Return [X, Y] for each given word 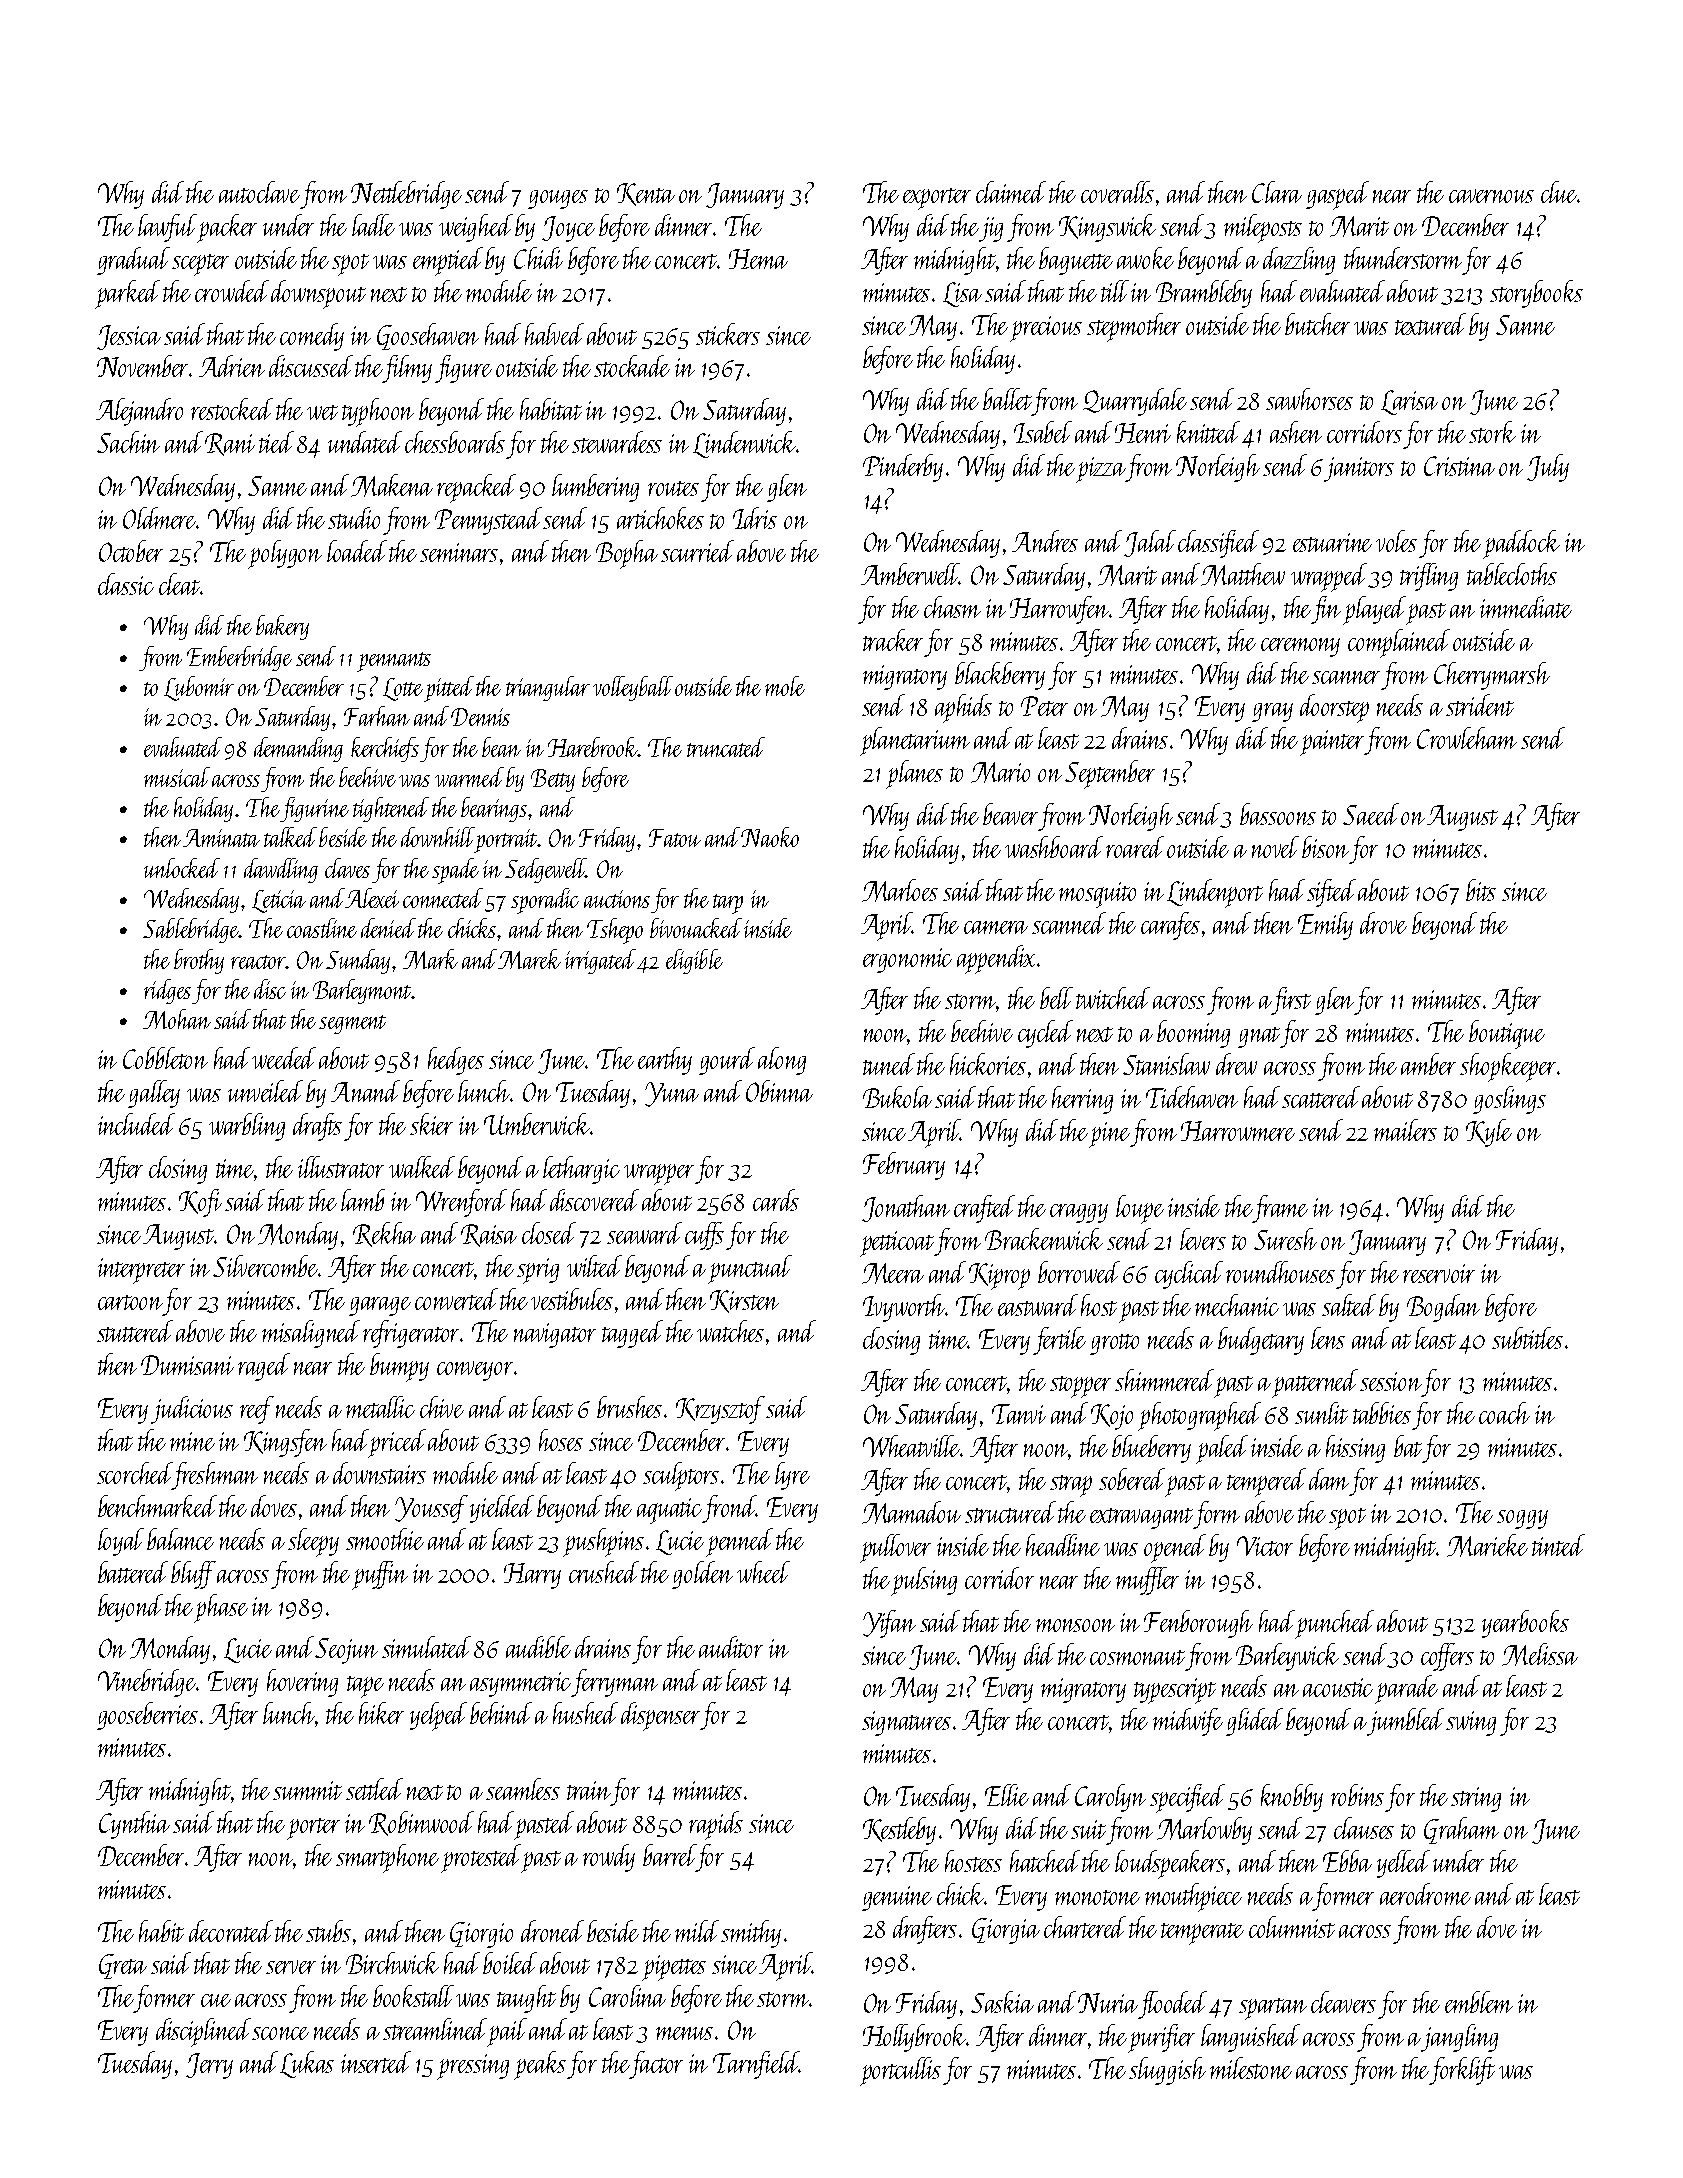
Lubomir [199, 688]
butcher [1317, 324]
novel [1275, 847]
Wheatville [912, 1446]
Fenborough [1198, 1624]
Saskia [1002, 2002]
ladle [373, 225]
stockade [632, 366]
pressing [473, 2067]
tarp [728, 904]
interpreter [141, 1271]
